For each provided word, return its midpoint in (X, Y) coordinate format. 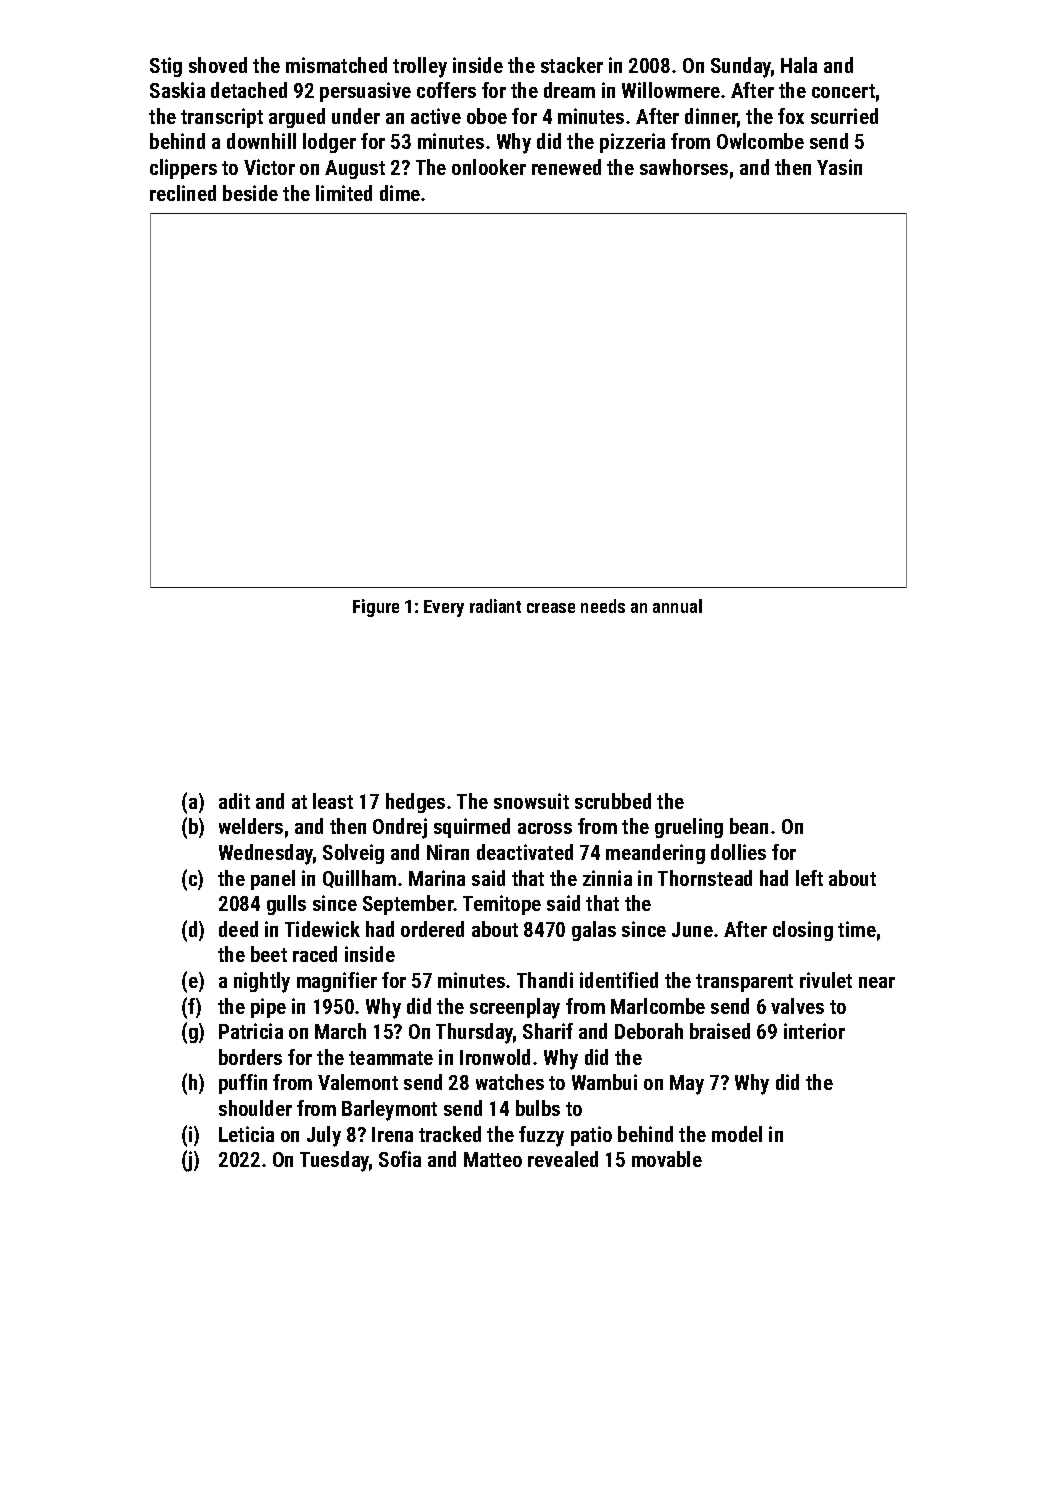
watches (510, 1082)
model (737, 1134)
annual (677, 606)
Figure (376, 608)
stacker (572, 65)
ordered (432, 929)
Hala (799, 65)
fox (791, 116)
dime (400, 193)
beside (250, 193)
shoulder (255, 1108)
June (692, 929)
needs (603, 606)
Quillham (359, 879)
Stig (166, 67)
